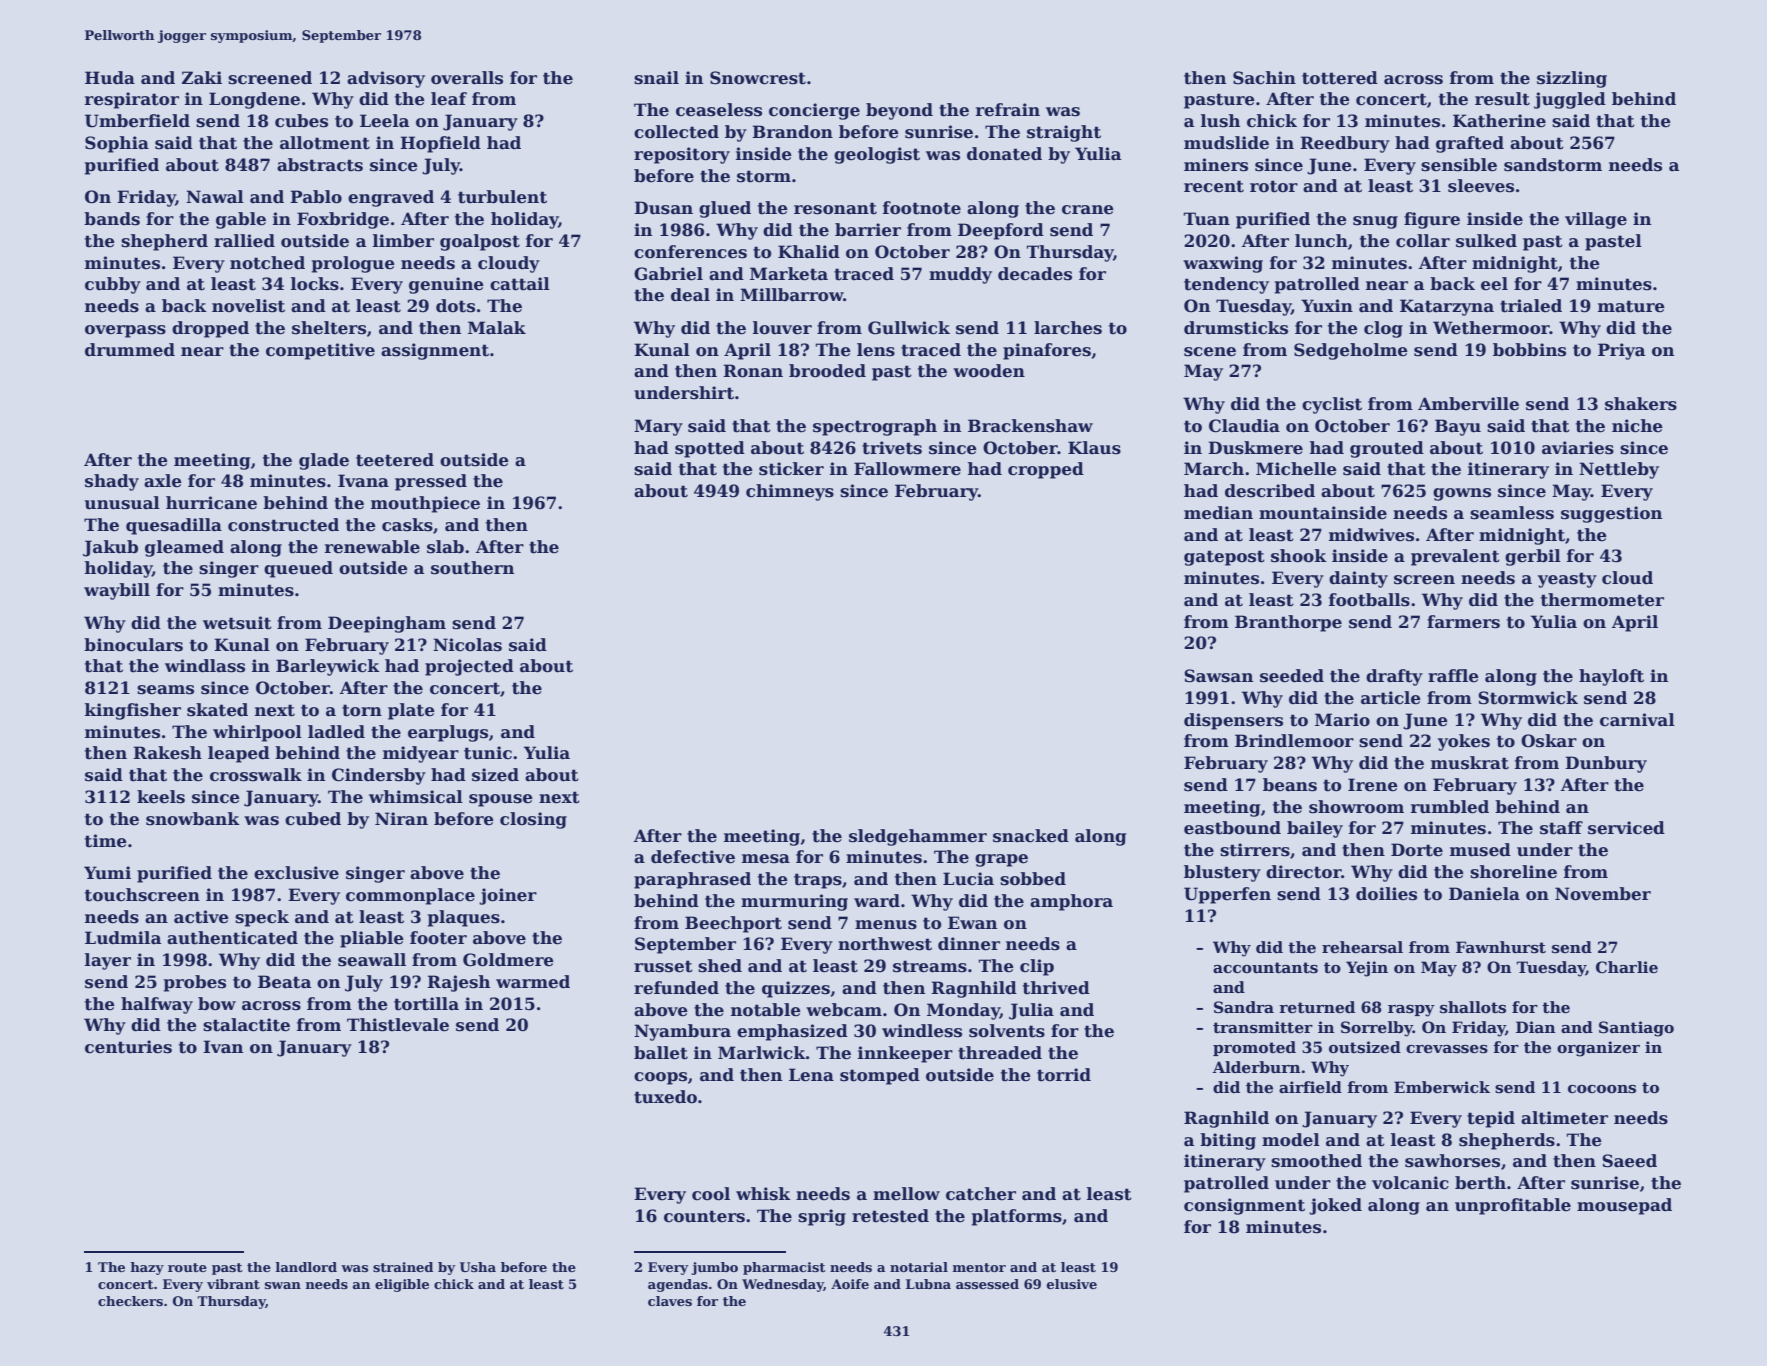 The width and height of the screenshot is (1767, 1366). I want to click on earplugs, so click(448, 733).
